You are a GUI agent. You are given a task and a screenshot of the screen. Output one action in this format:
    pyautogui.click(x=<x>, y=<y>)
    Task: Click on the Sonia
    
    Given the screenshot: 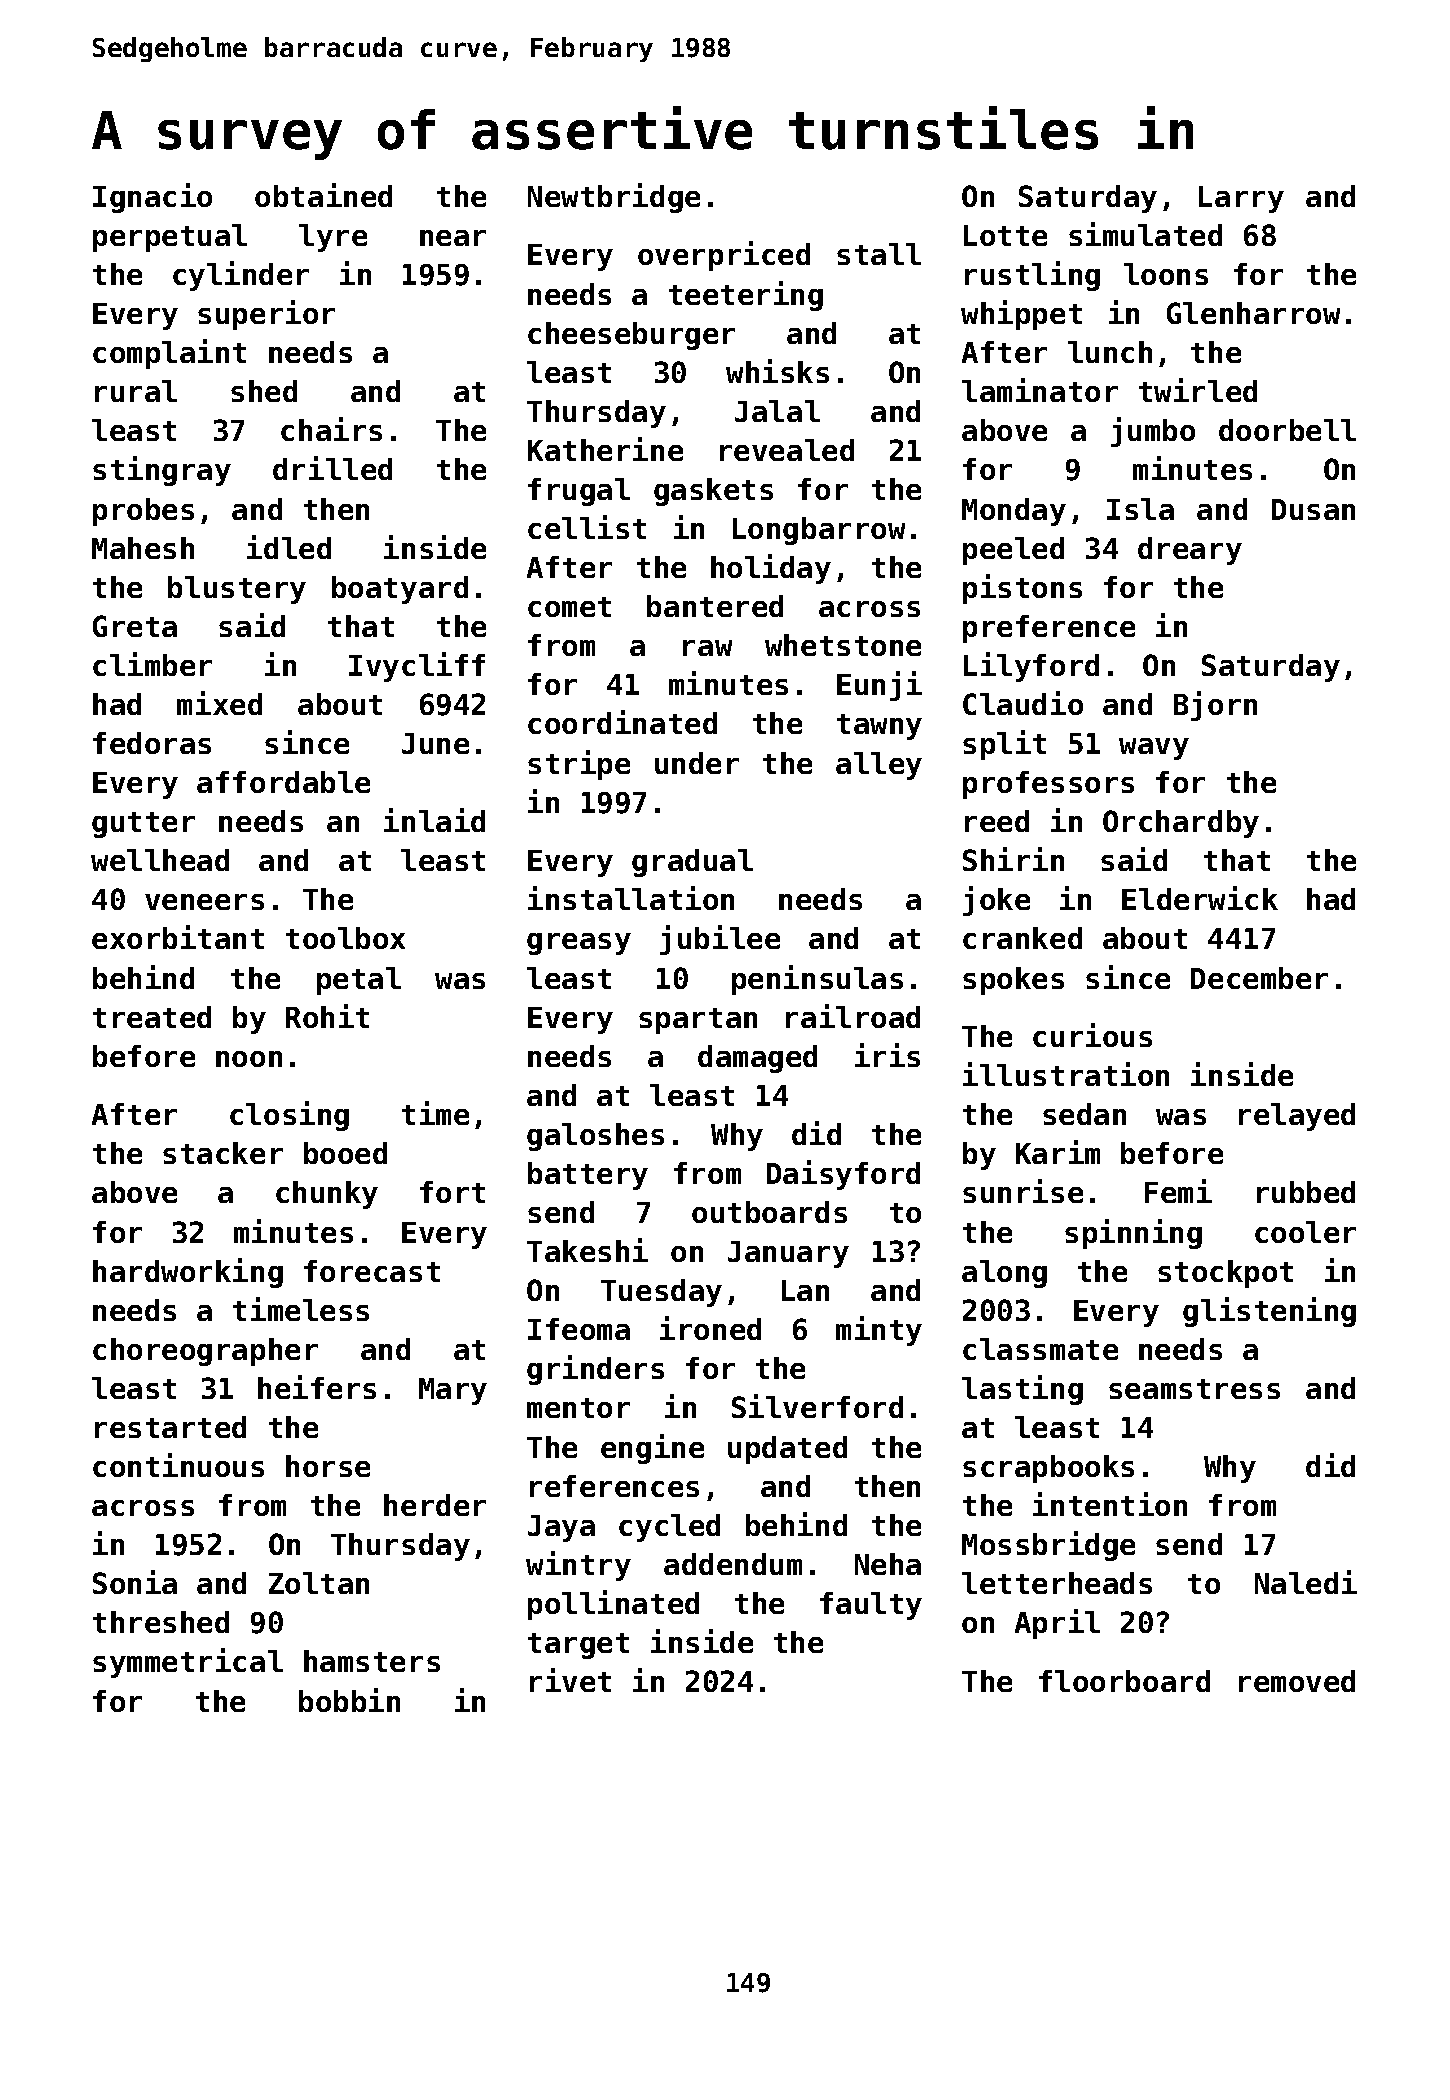 What is the action you would take?
    pyautogui.click(x=135, y=1582)
